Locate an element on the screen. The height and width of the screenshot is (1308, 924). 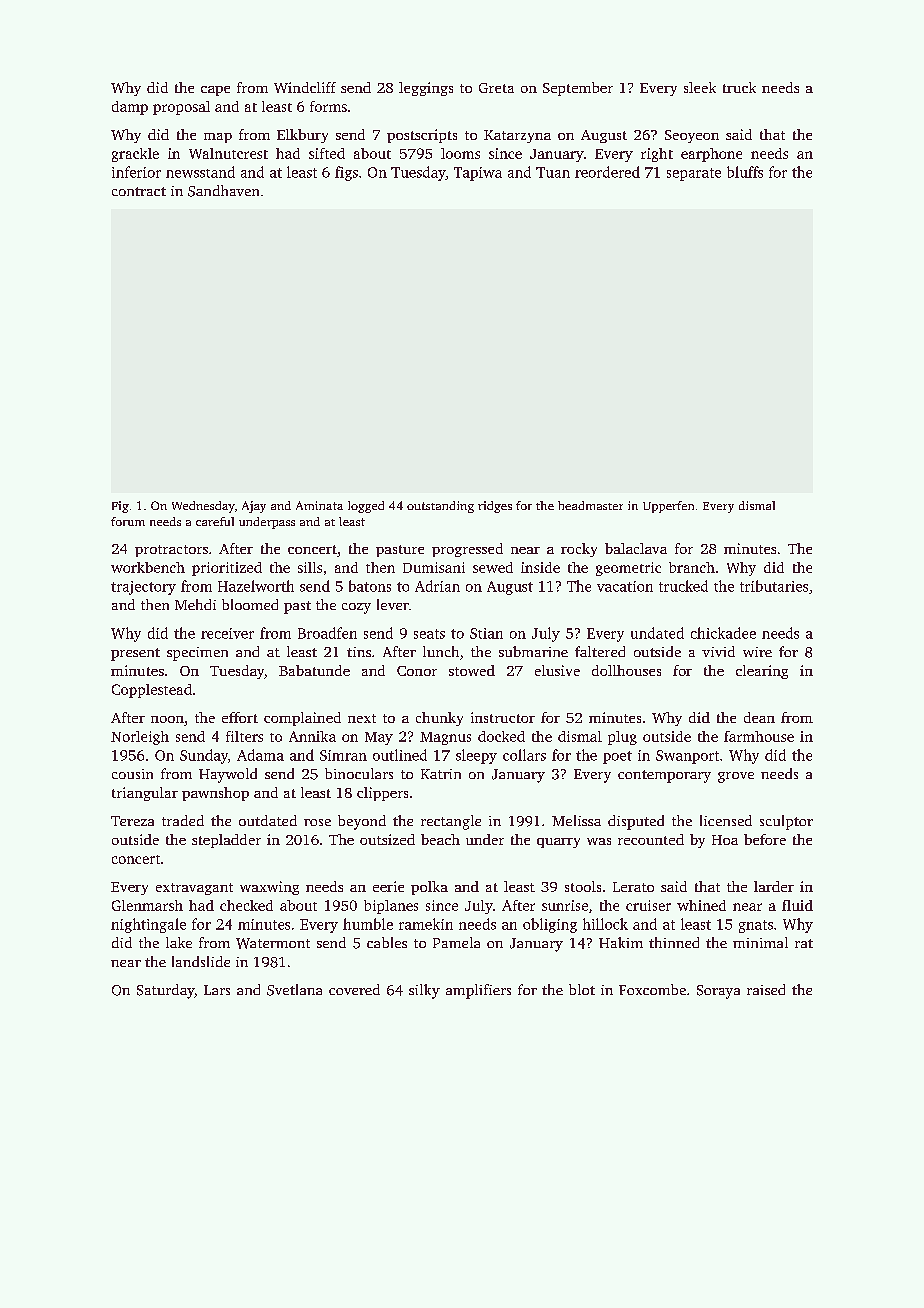
Sandhaven is located at coordinates (223, 191).
